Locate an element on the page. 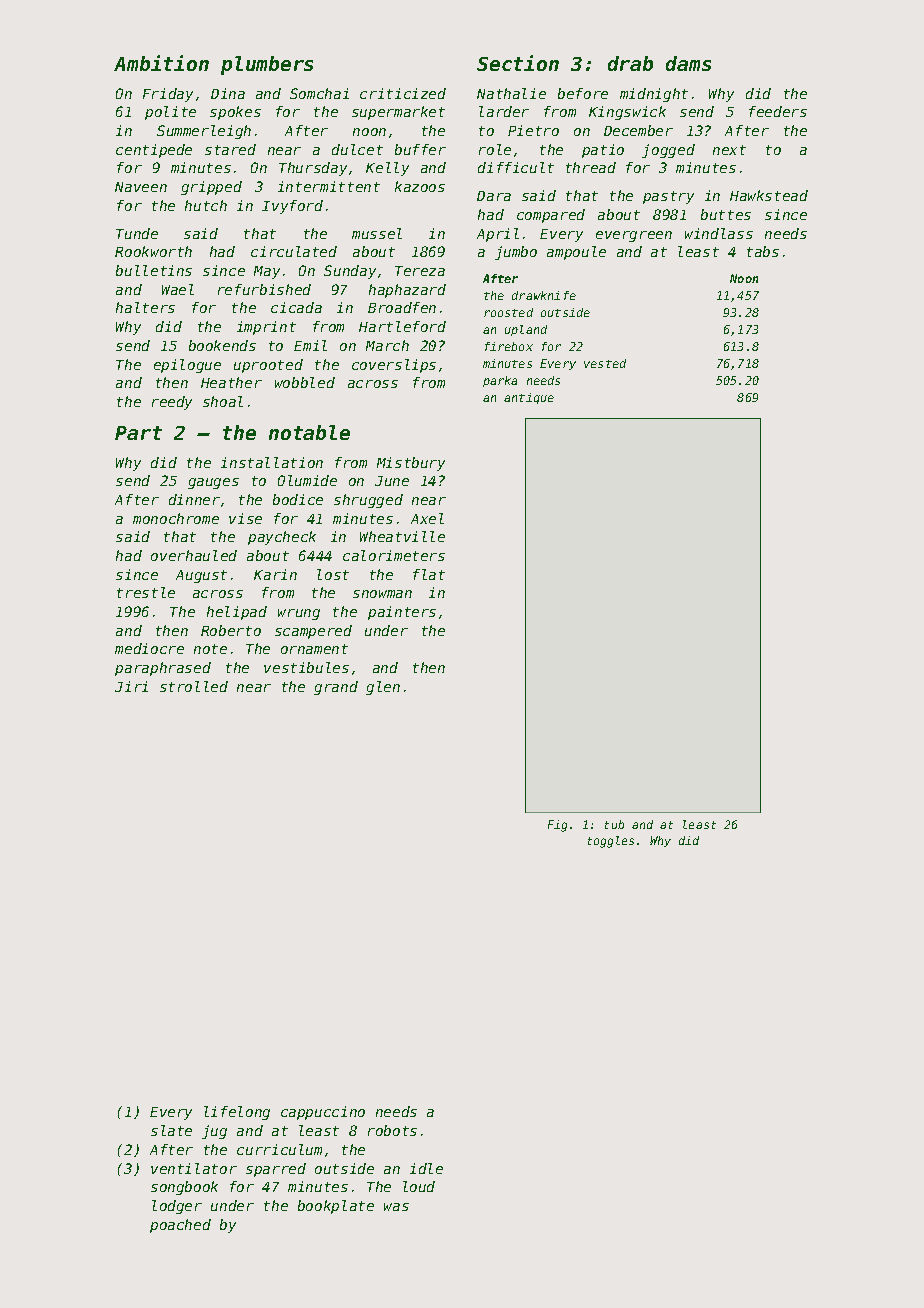 The image size is (924, 1308). tabs is located at coordinates (763, 251).
